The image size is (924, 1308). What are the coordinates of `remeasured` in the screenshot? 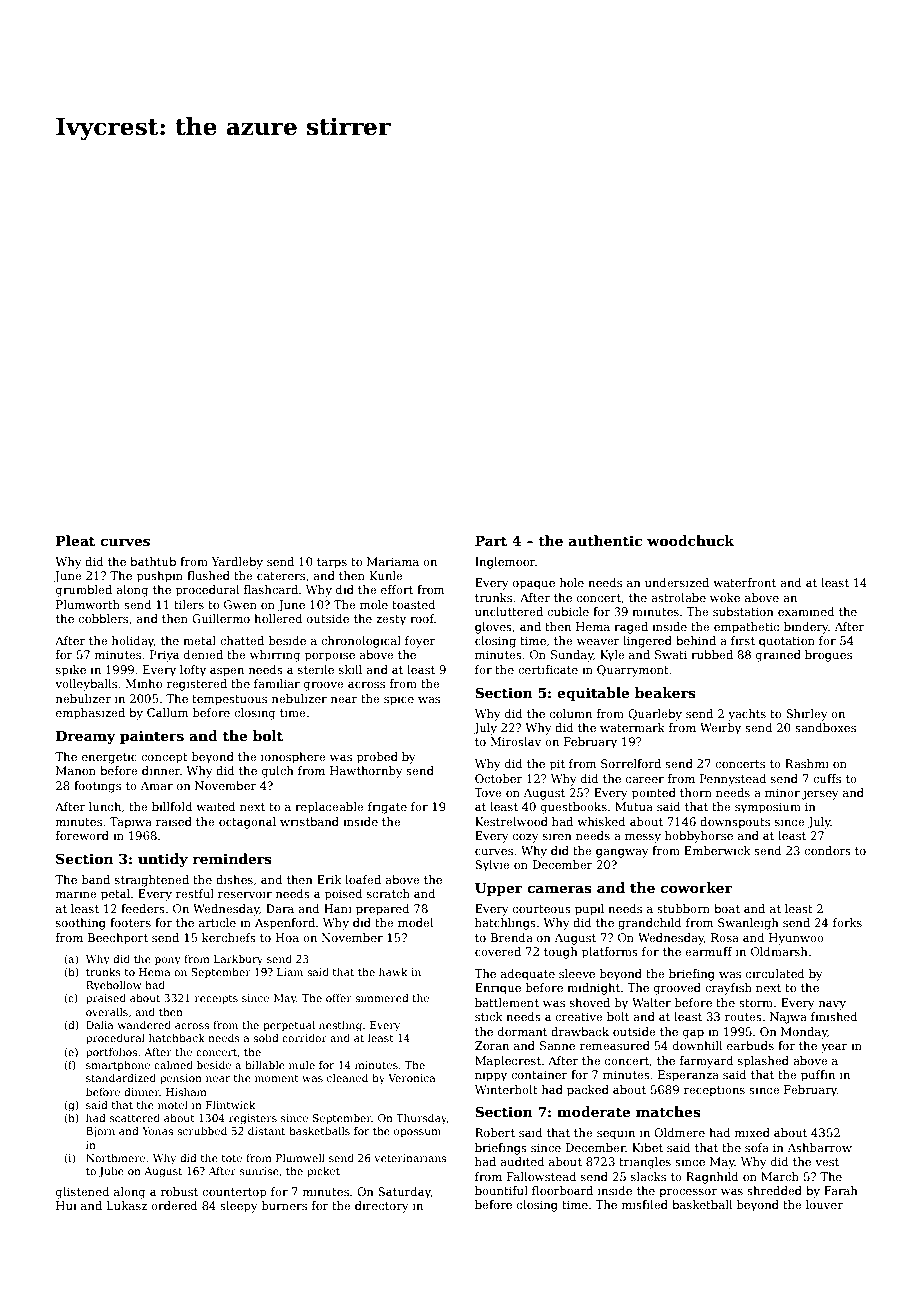 It's located at (615, 1045).
